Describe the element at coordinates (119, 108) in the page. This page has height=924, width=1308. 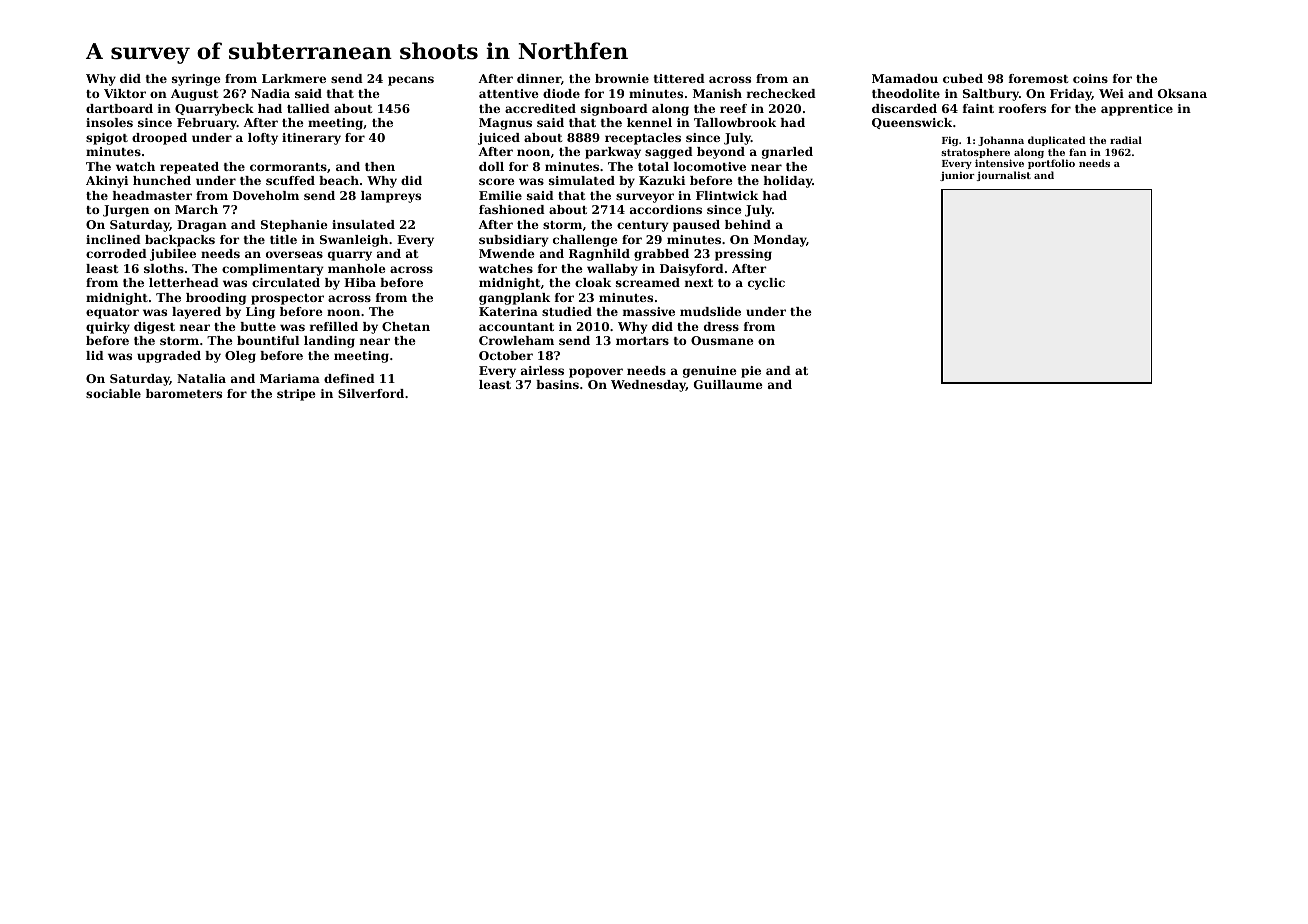
I see `dartboard` at that location.
